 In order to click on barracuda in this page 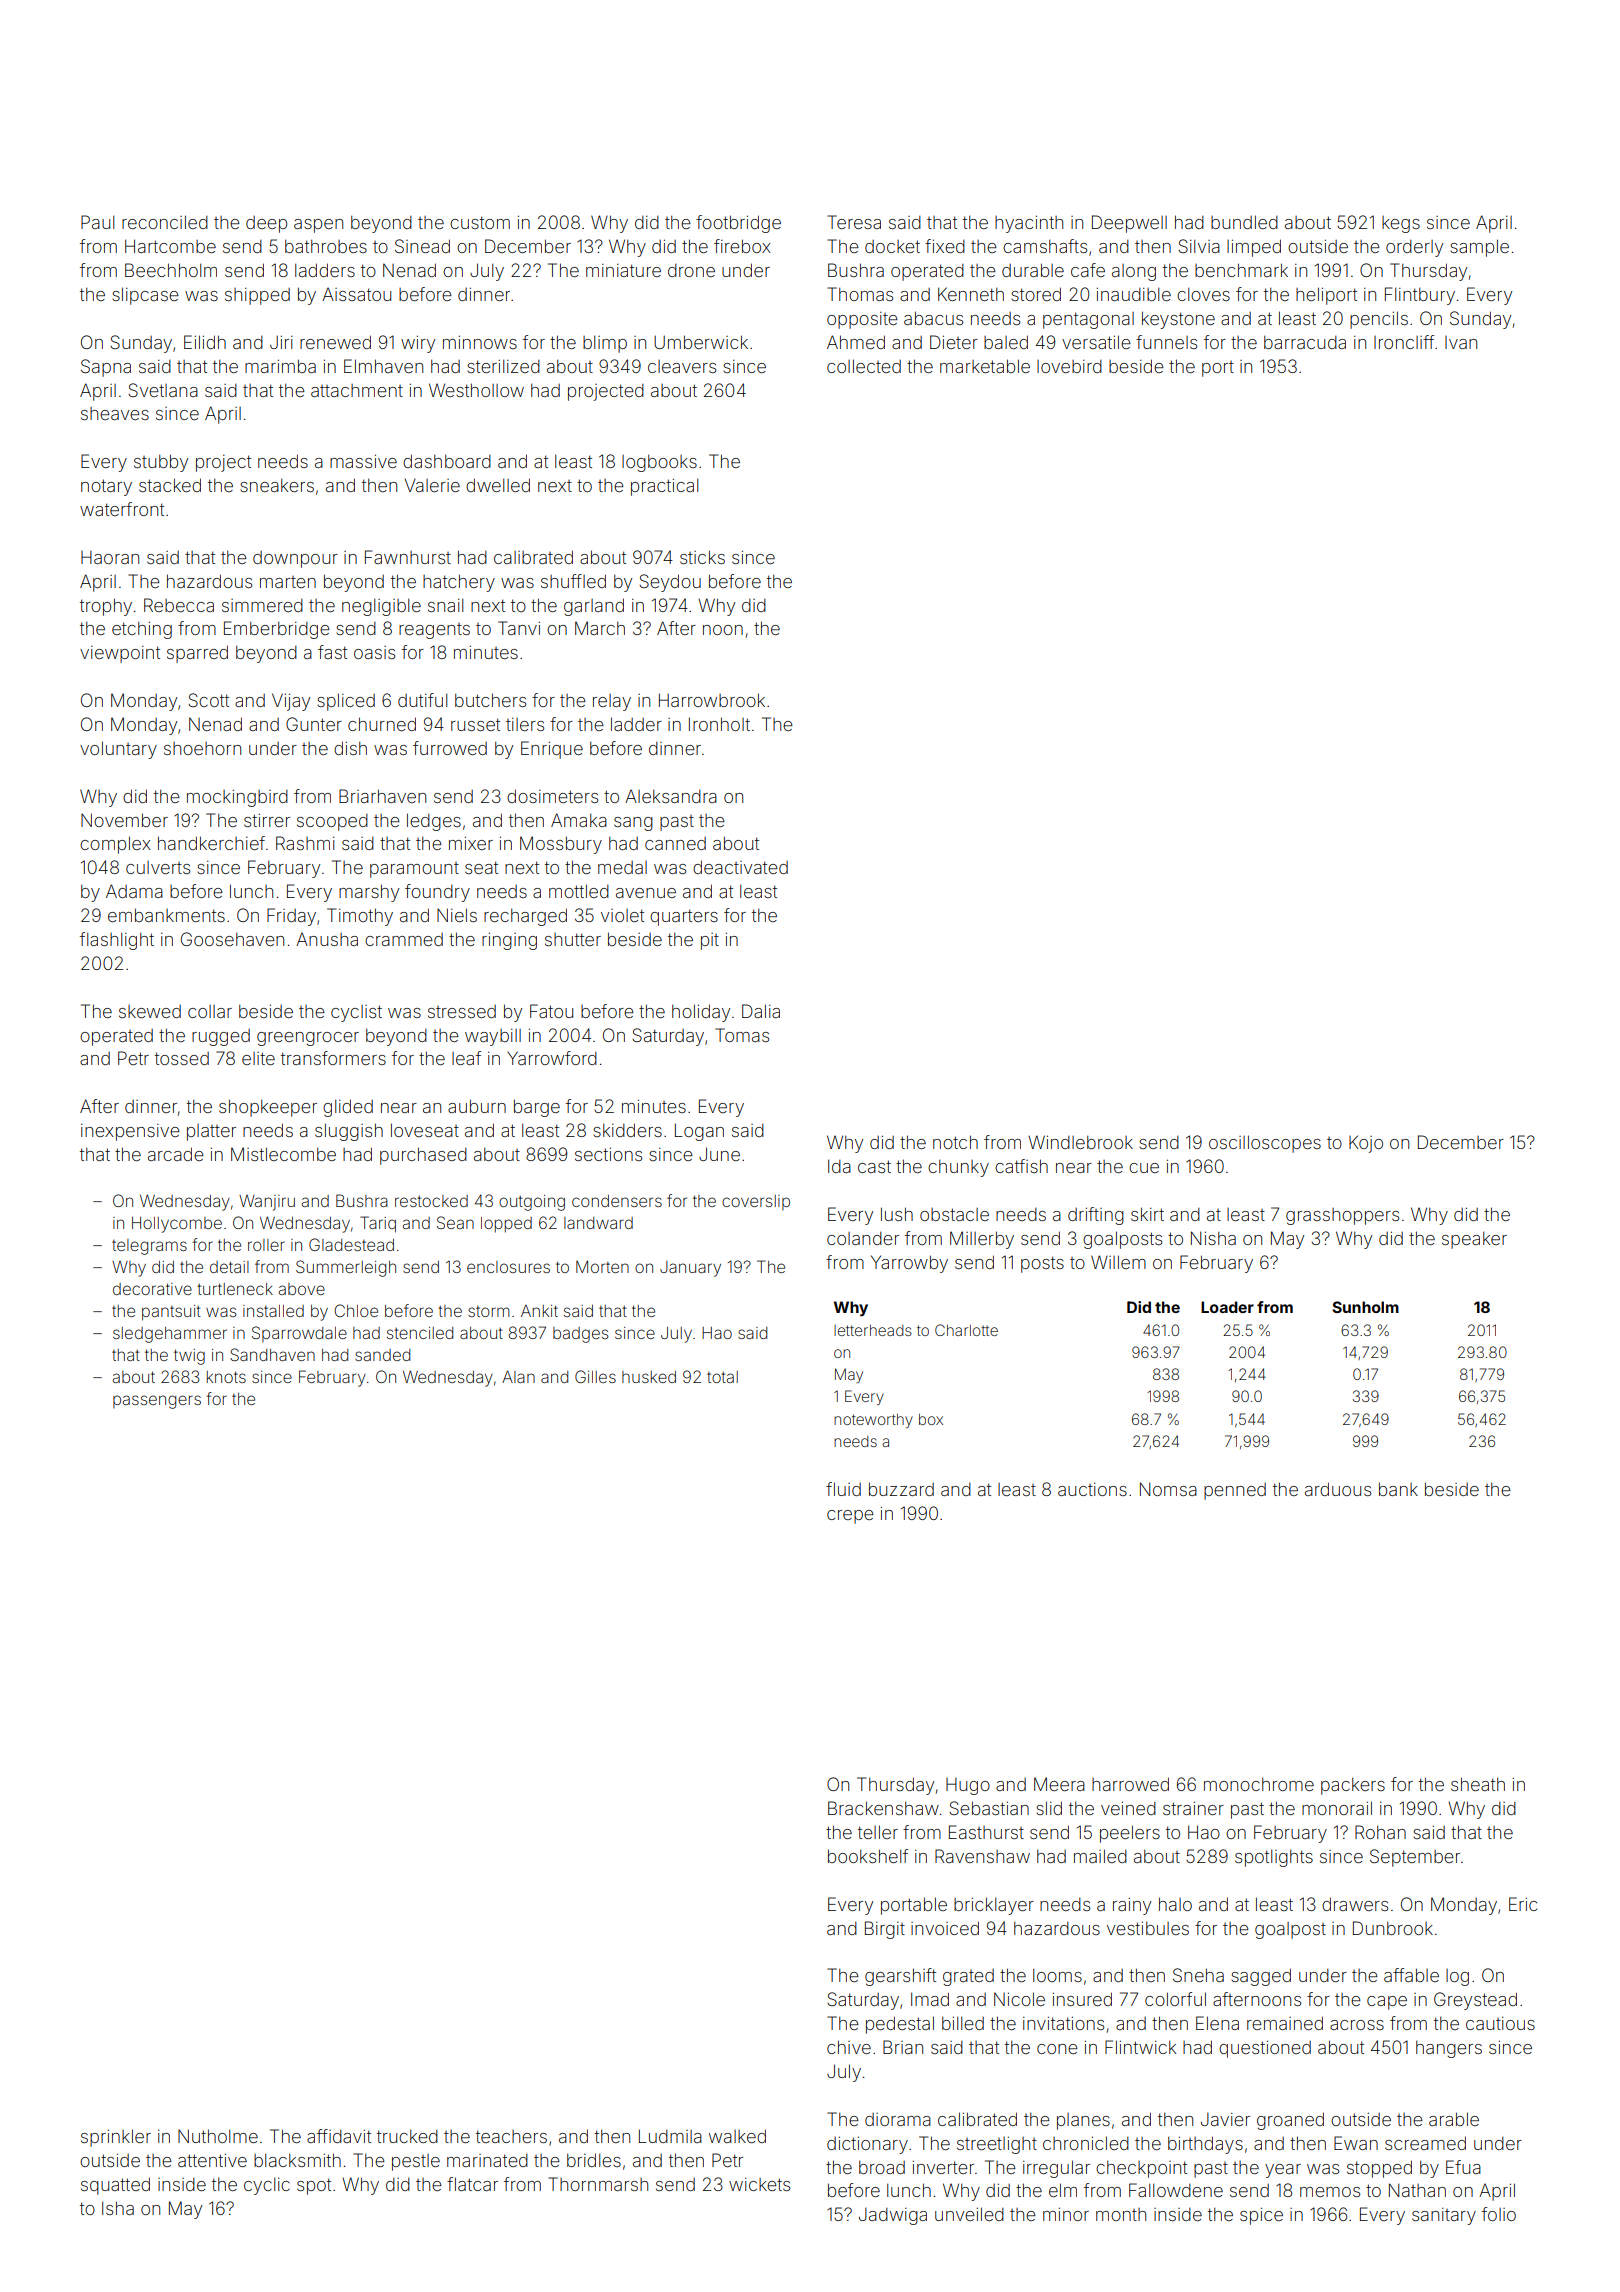, I will do `click(1305, 342)`.
